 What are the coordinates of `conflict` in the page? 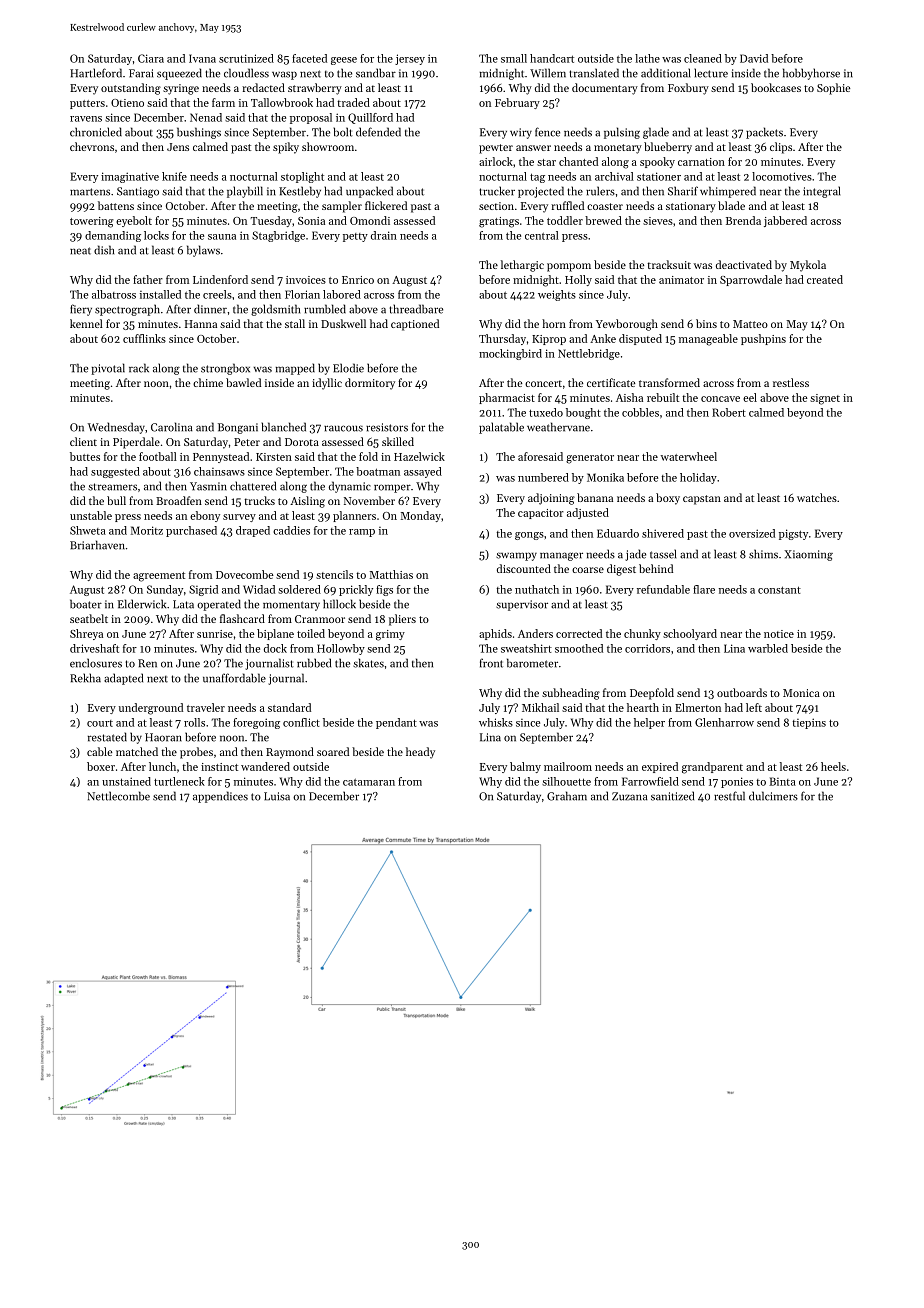 It's located at (301, 722).
